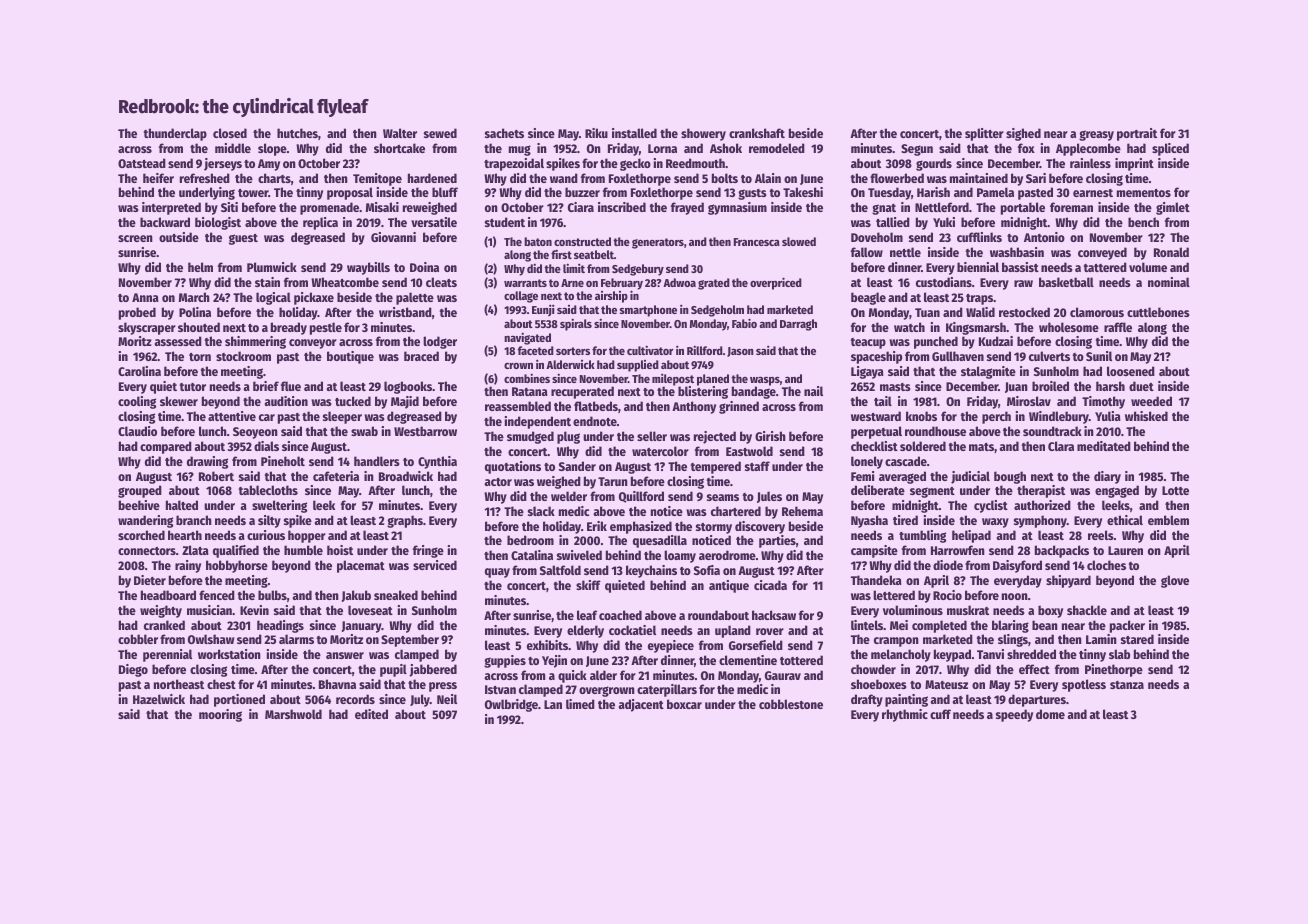 The image size is (1308, 924). Describe the element at coordinates (243, 239) in the page. I see `guest` at that location.
